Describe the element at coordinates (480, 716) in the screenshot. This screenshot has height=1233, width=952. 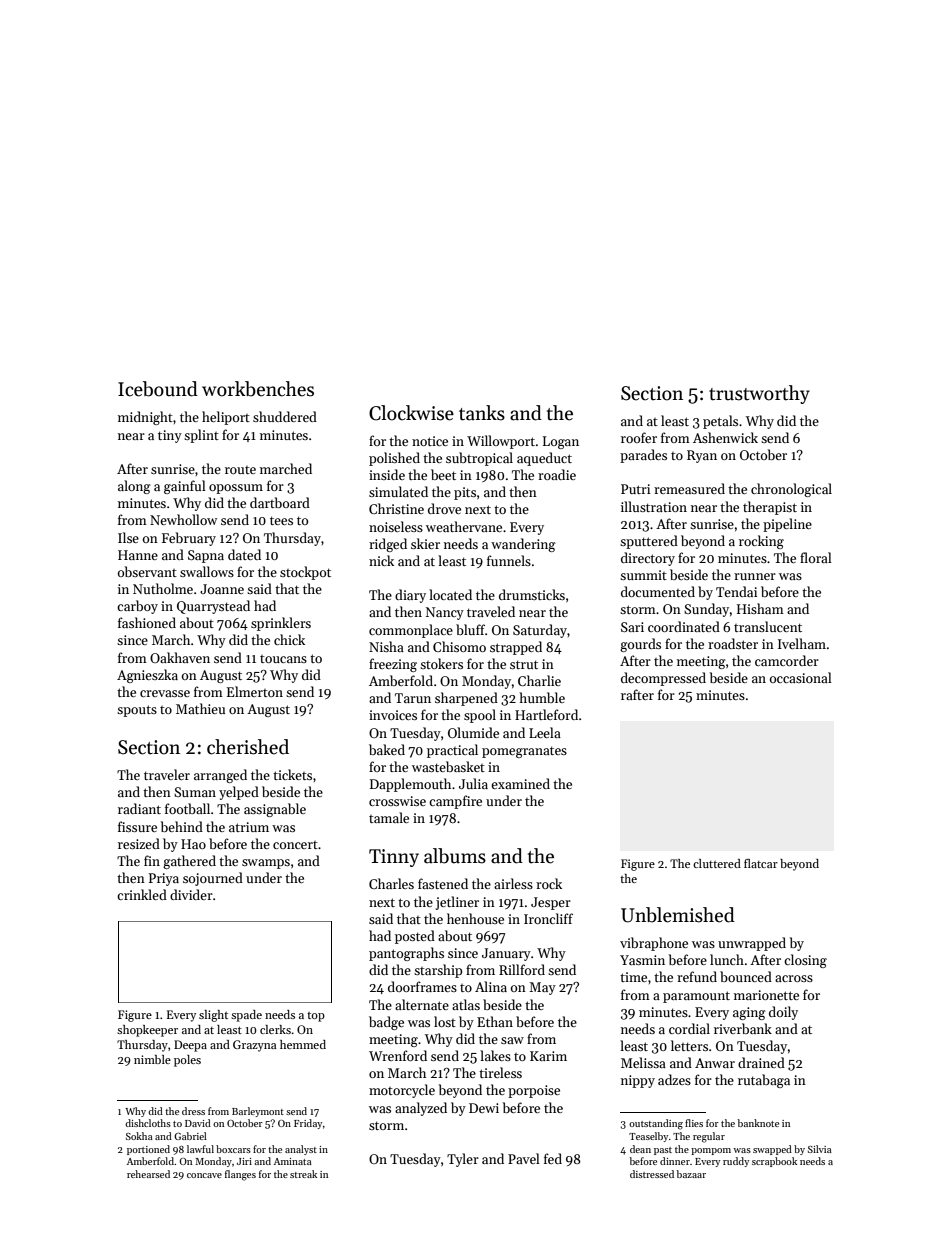
I see `spool` at that location.
